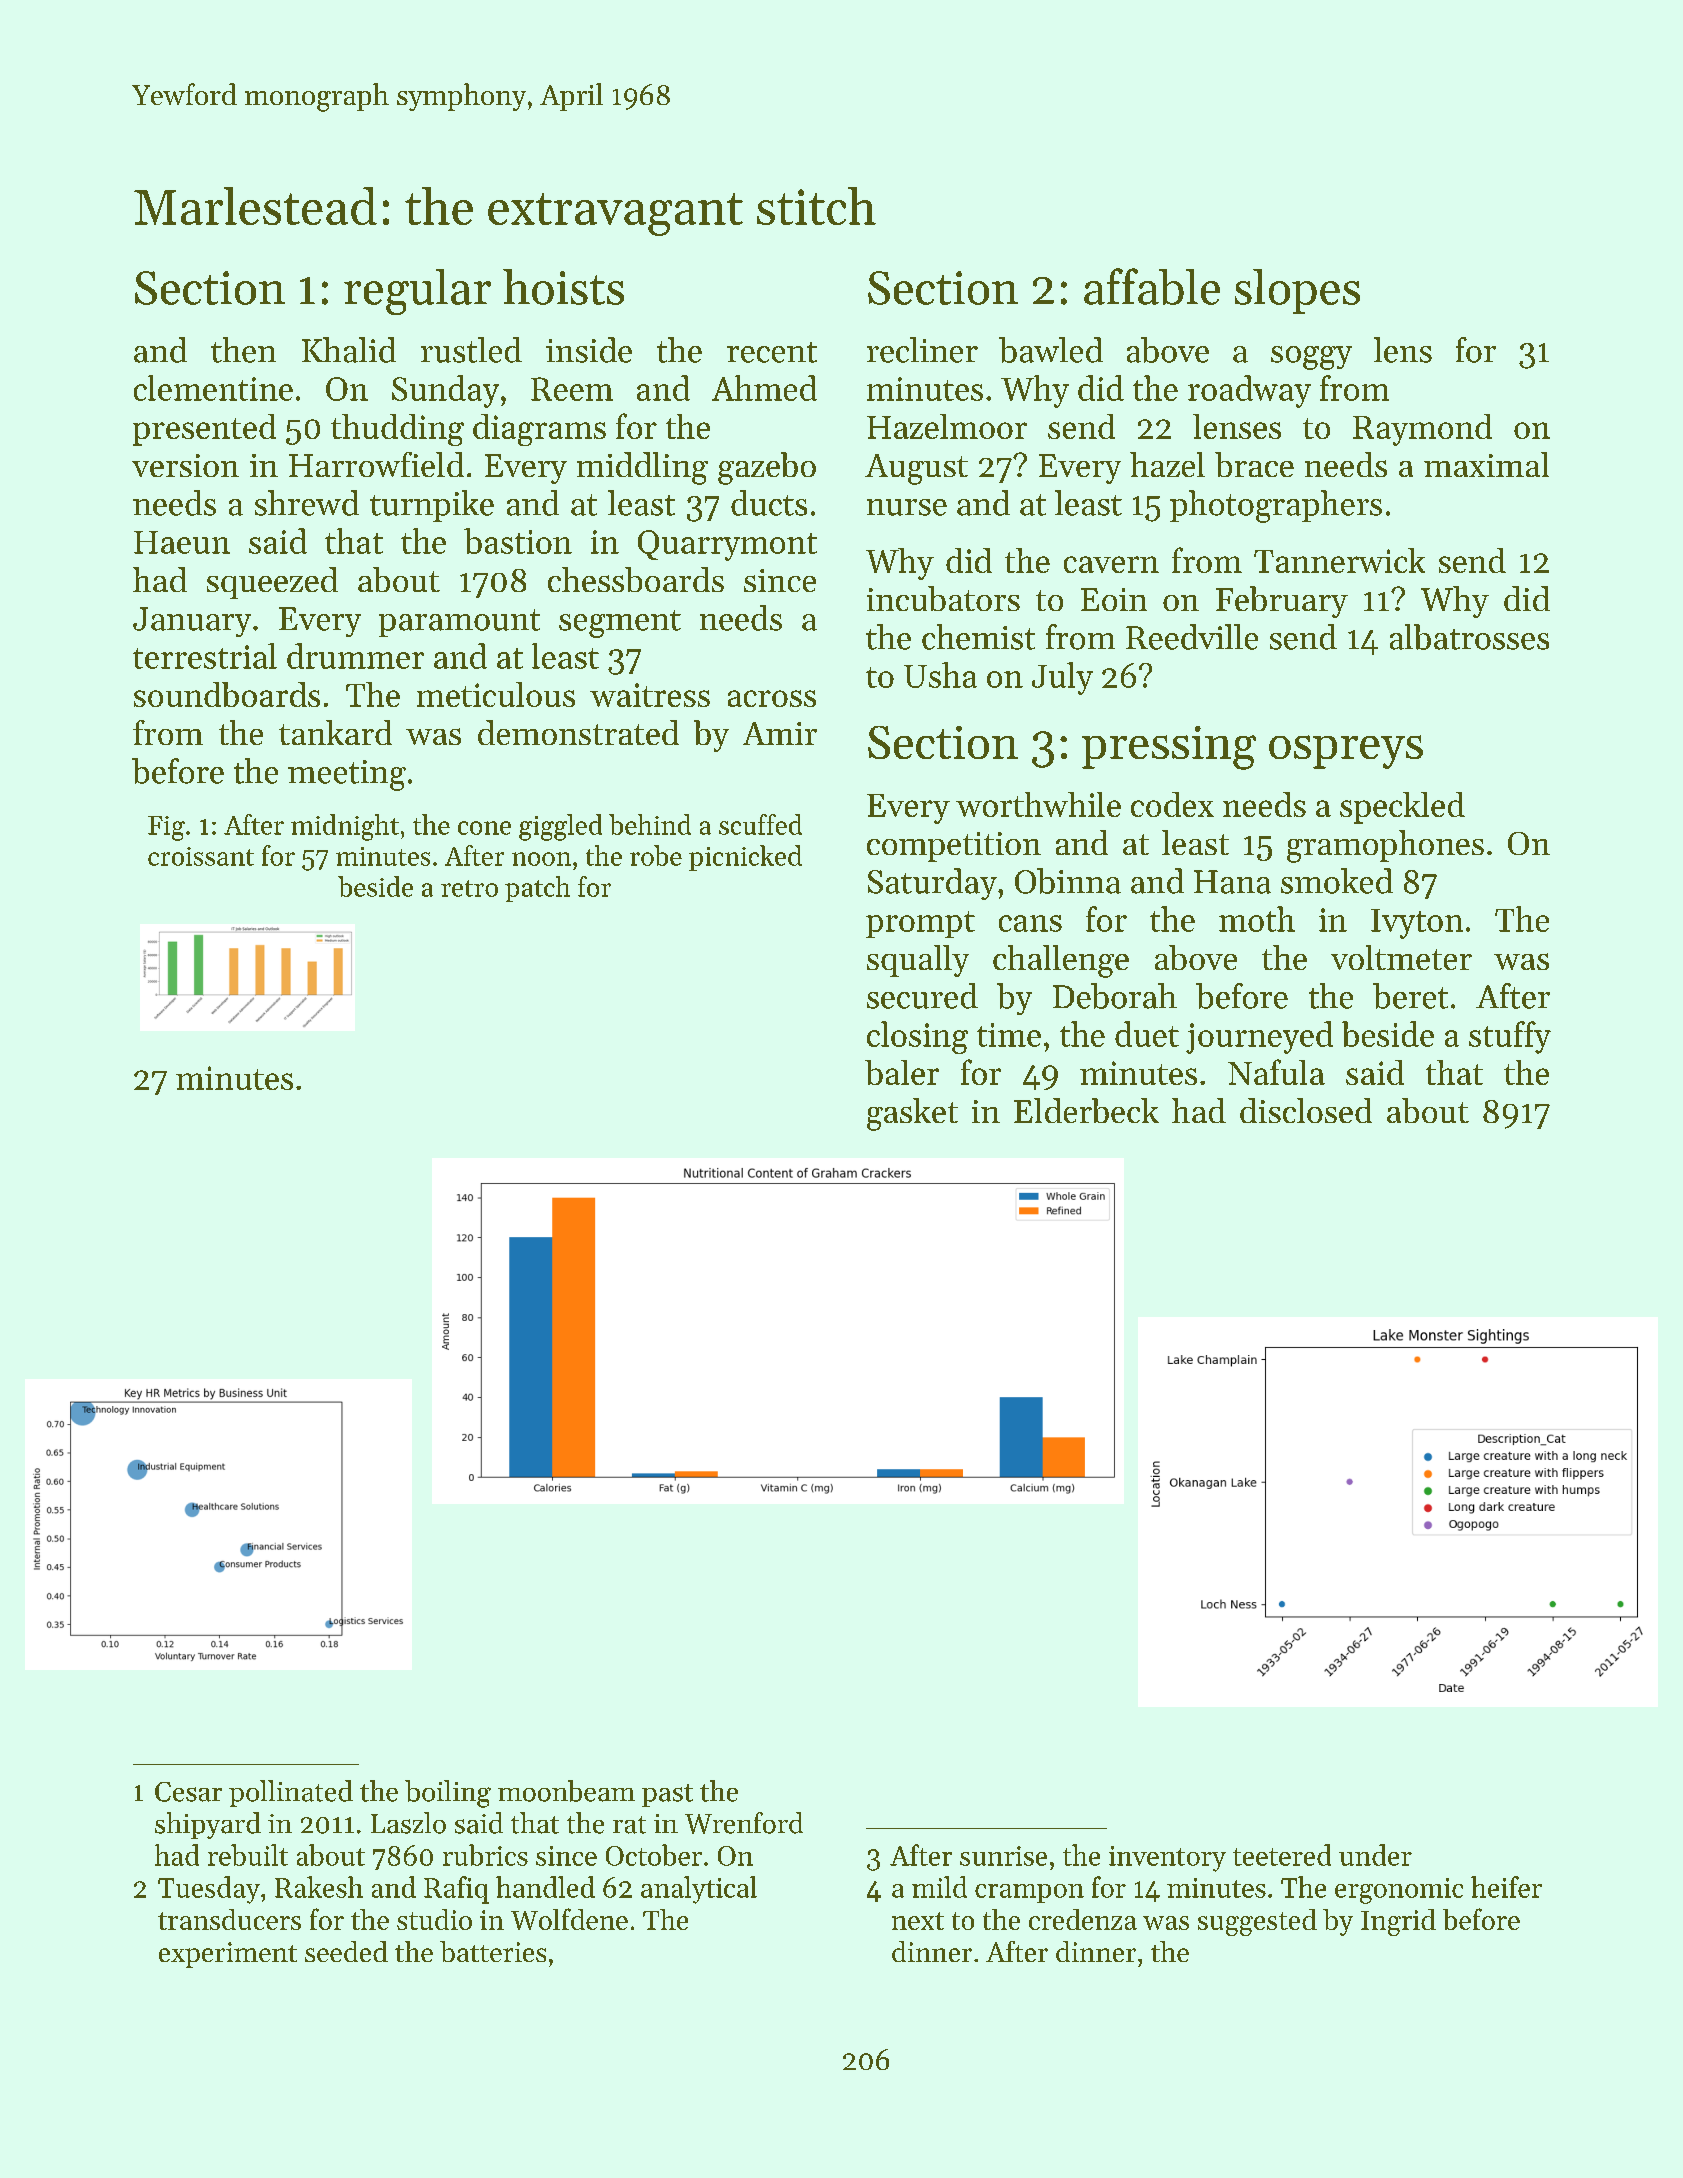  Describe the element at coordinates (469, 888) in the screenshot. I see `retro` at that location.
